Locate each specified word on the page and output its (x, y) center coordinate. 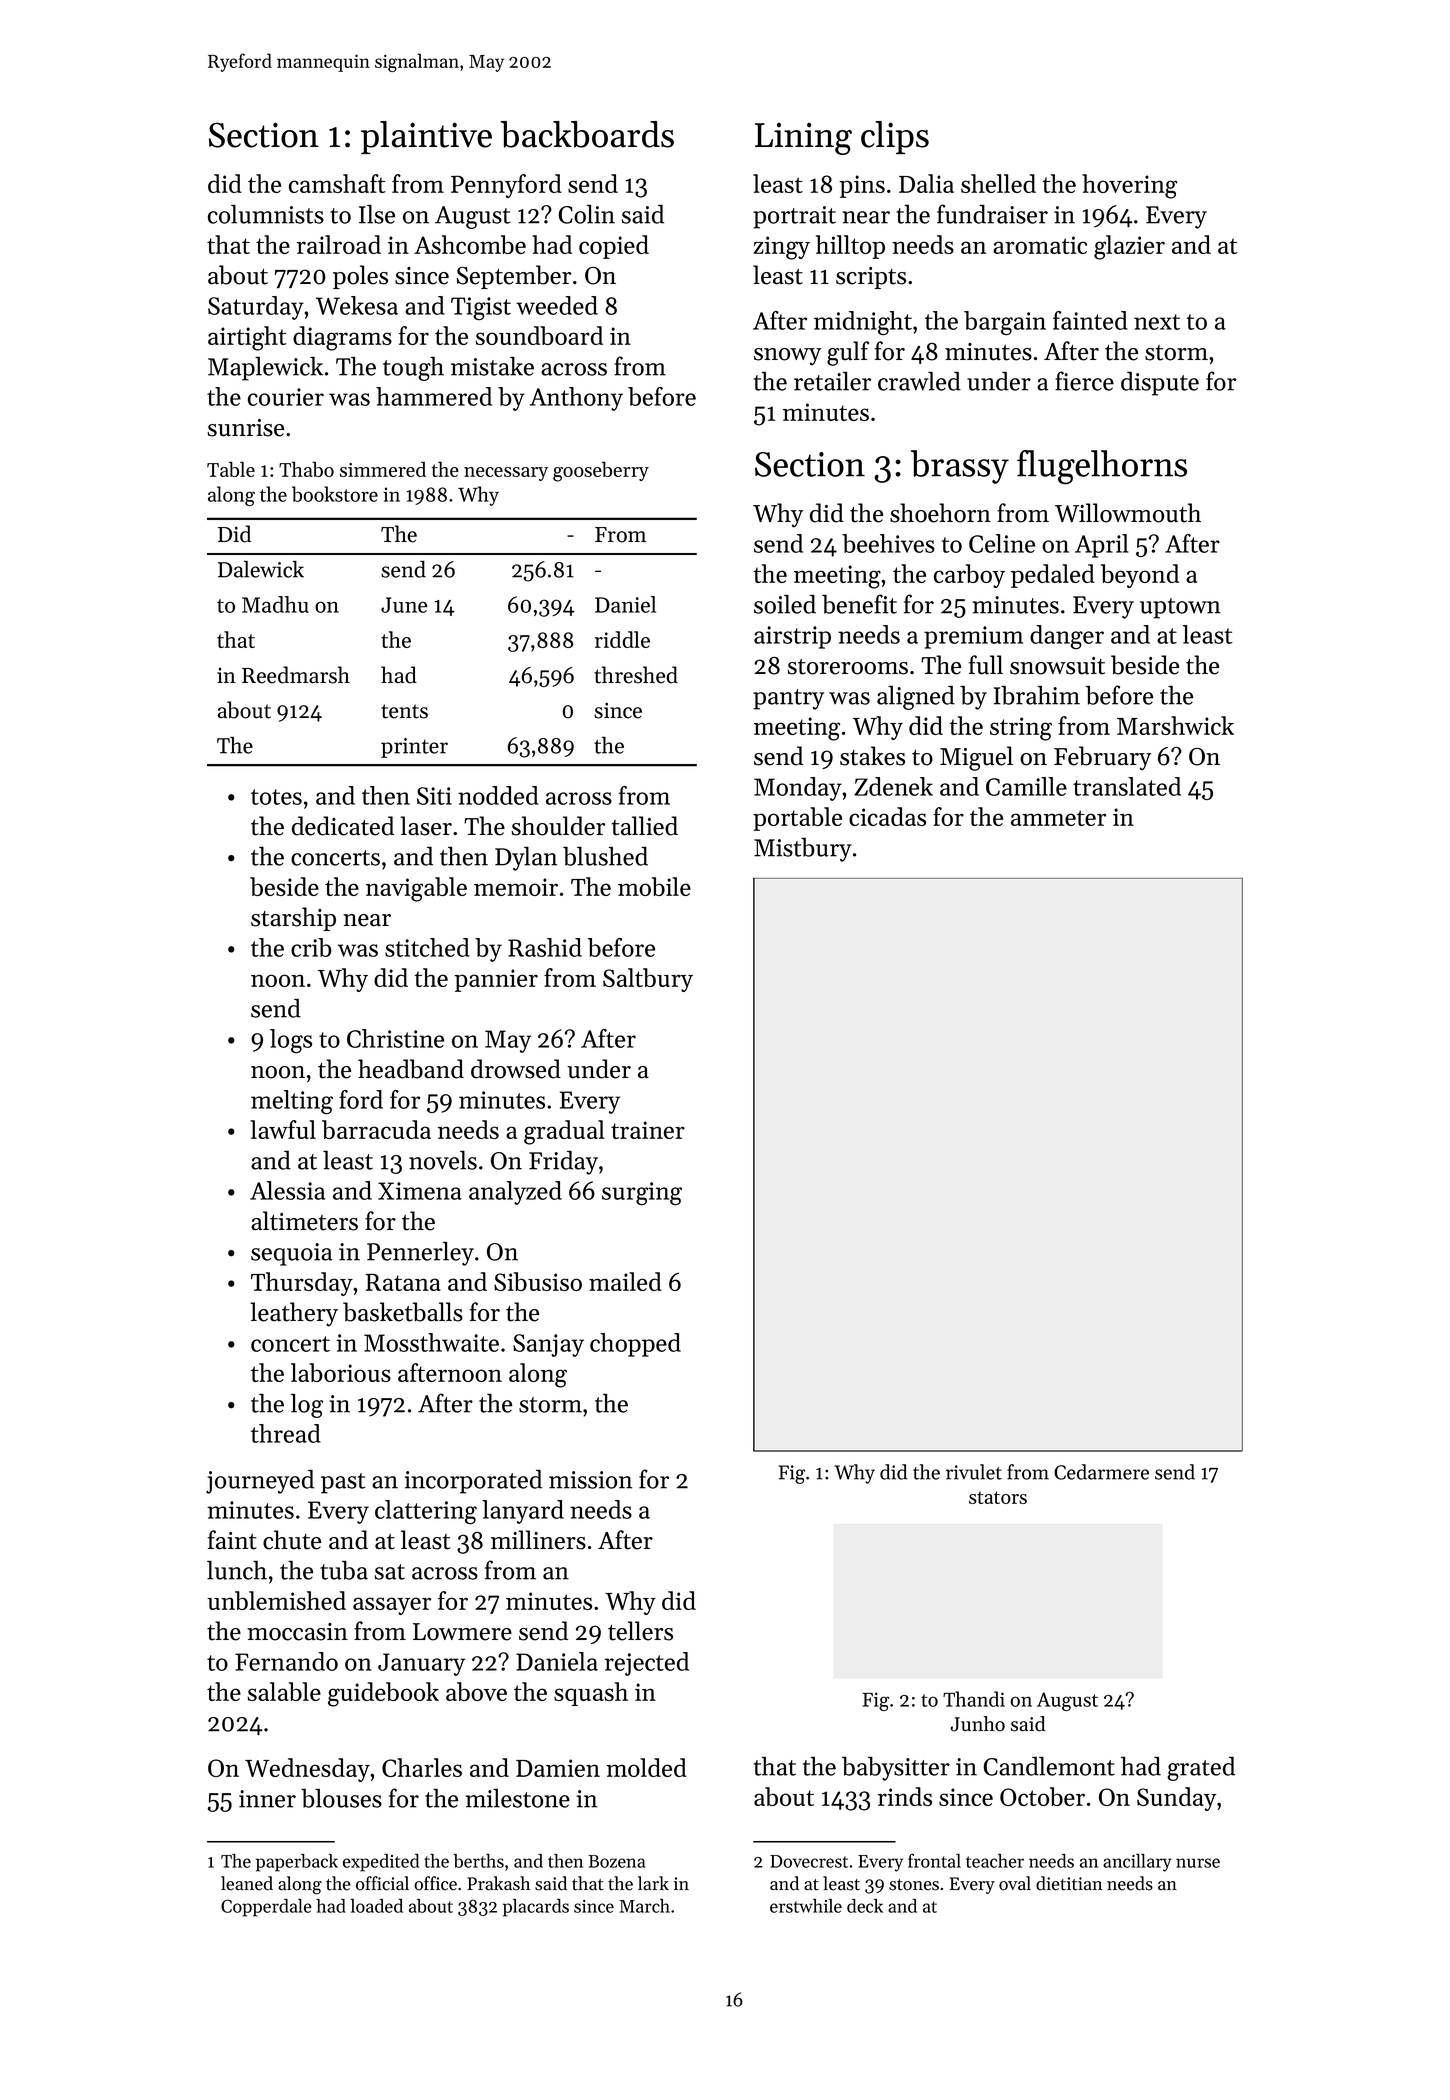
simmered (383, 469)
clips (895, 137)
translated (1127, 786)
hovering (1129, 186)
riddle (622, 639)
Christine (395, 1038)
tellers (640, 1631)
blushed (605, 856)
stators (998, 1497)
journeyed (260, 1481)
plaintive (426, 137)
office (435, 1883)
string (1021, 729)
